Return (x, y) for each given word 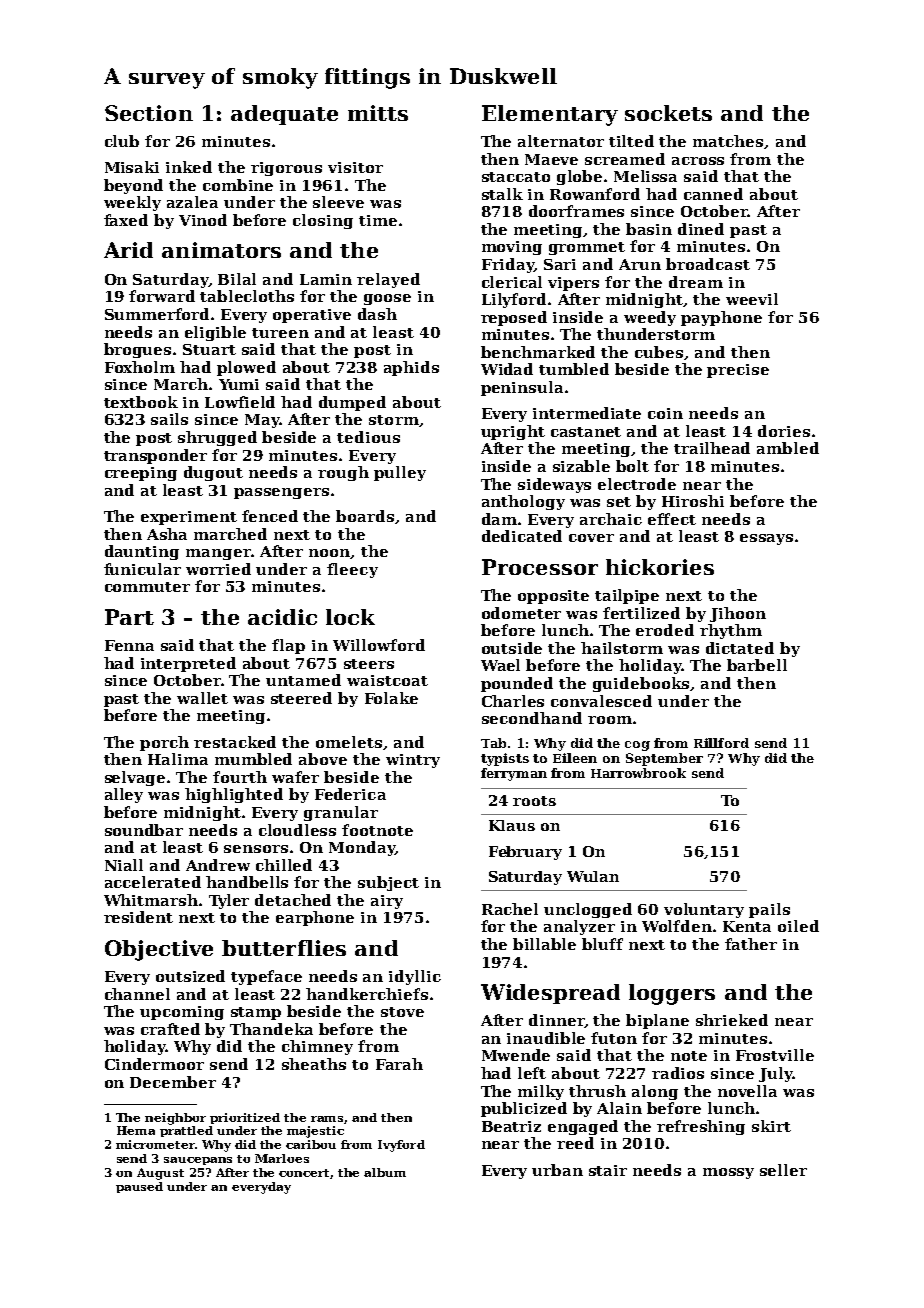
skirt (771, 1126)
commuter (147, 587)
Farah (399, 1064)
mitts (378, 113)
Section (149, 113)
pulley (400, 473)
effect (672, 519)
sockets (668, 113)
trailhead (712, 448)
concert (305, 1174)
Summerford (157, 314)
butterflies (284, 948)
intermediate (587, 413)
